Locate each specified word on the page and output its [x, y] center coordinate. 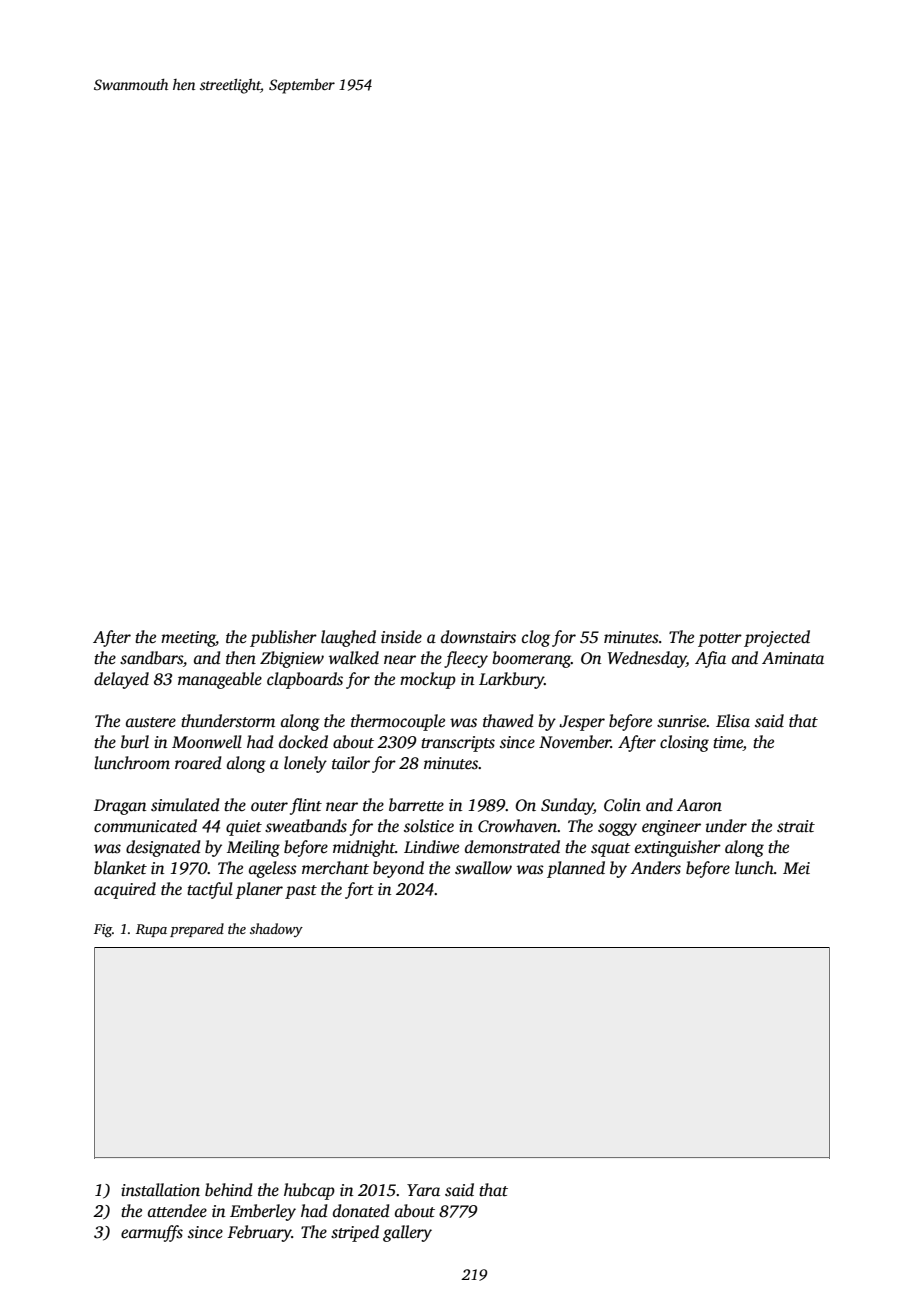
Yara [423, 1190]
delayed [121, 680]
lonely [305, 764]
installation [160, 1190]
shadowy [276, 930]
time [728, 742]
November [575, 742]
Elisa [733, 721]
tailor [351, 763]
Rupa [151, 930]
